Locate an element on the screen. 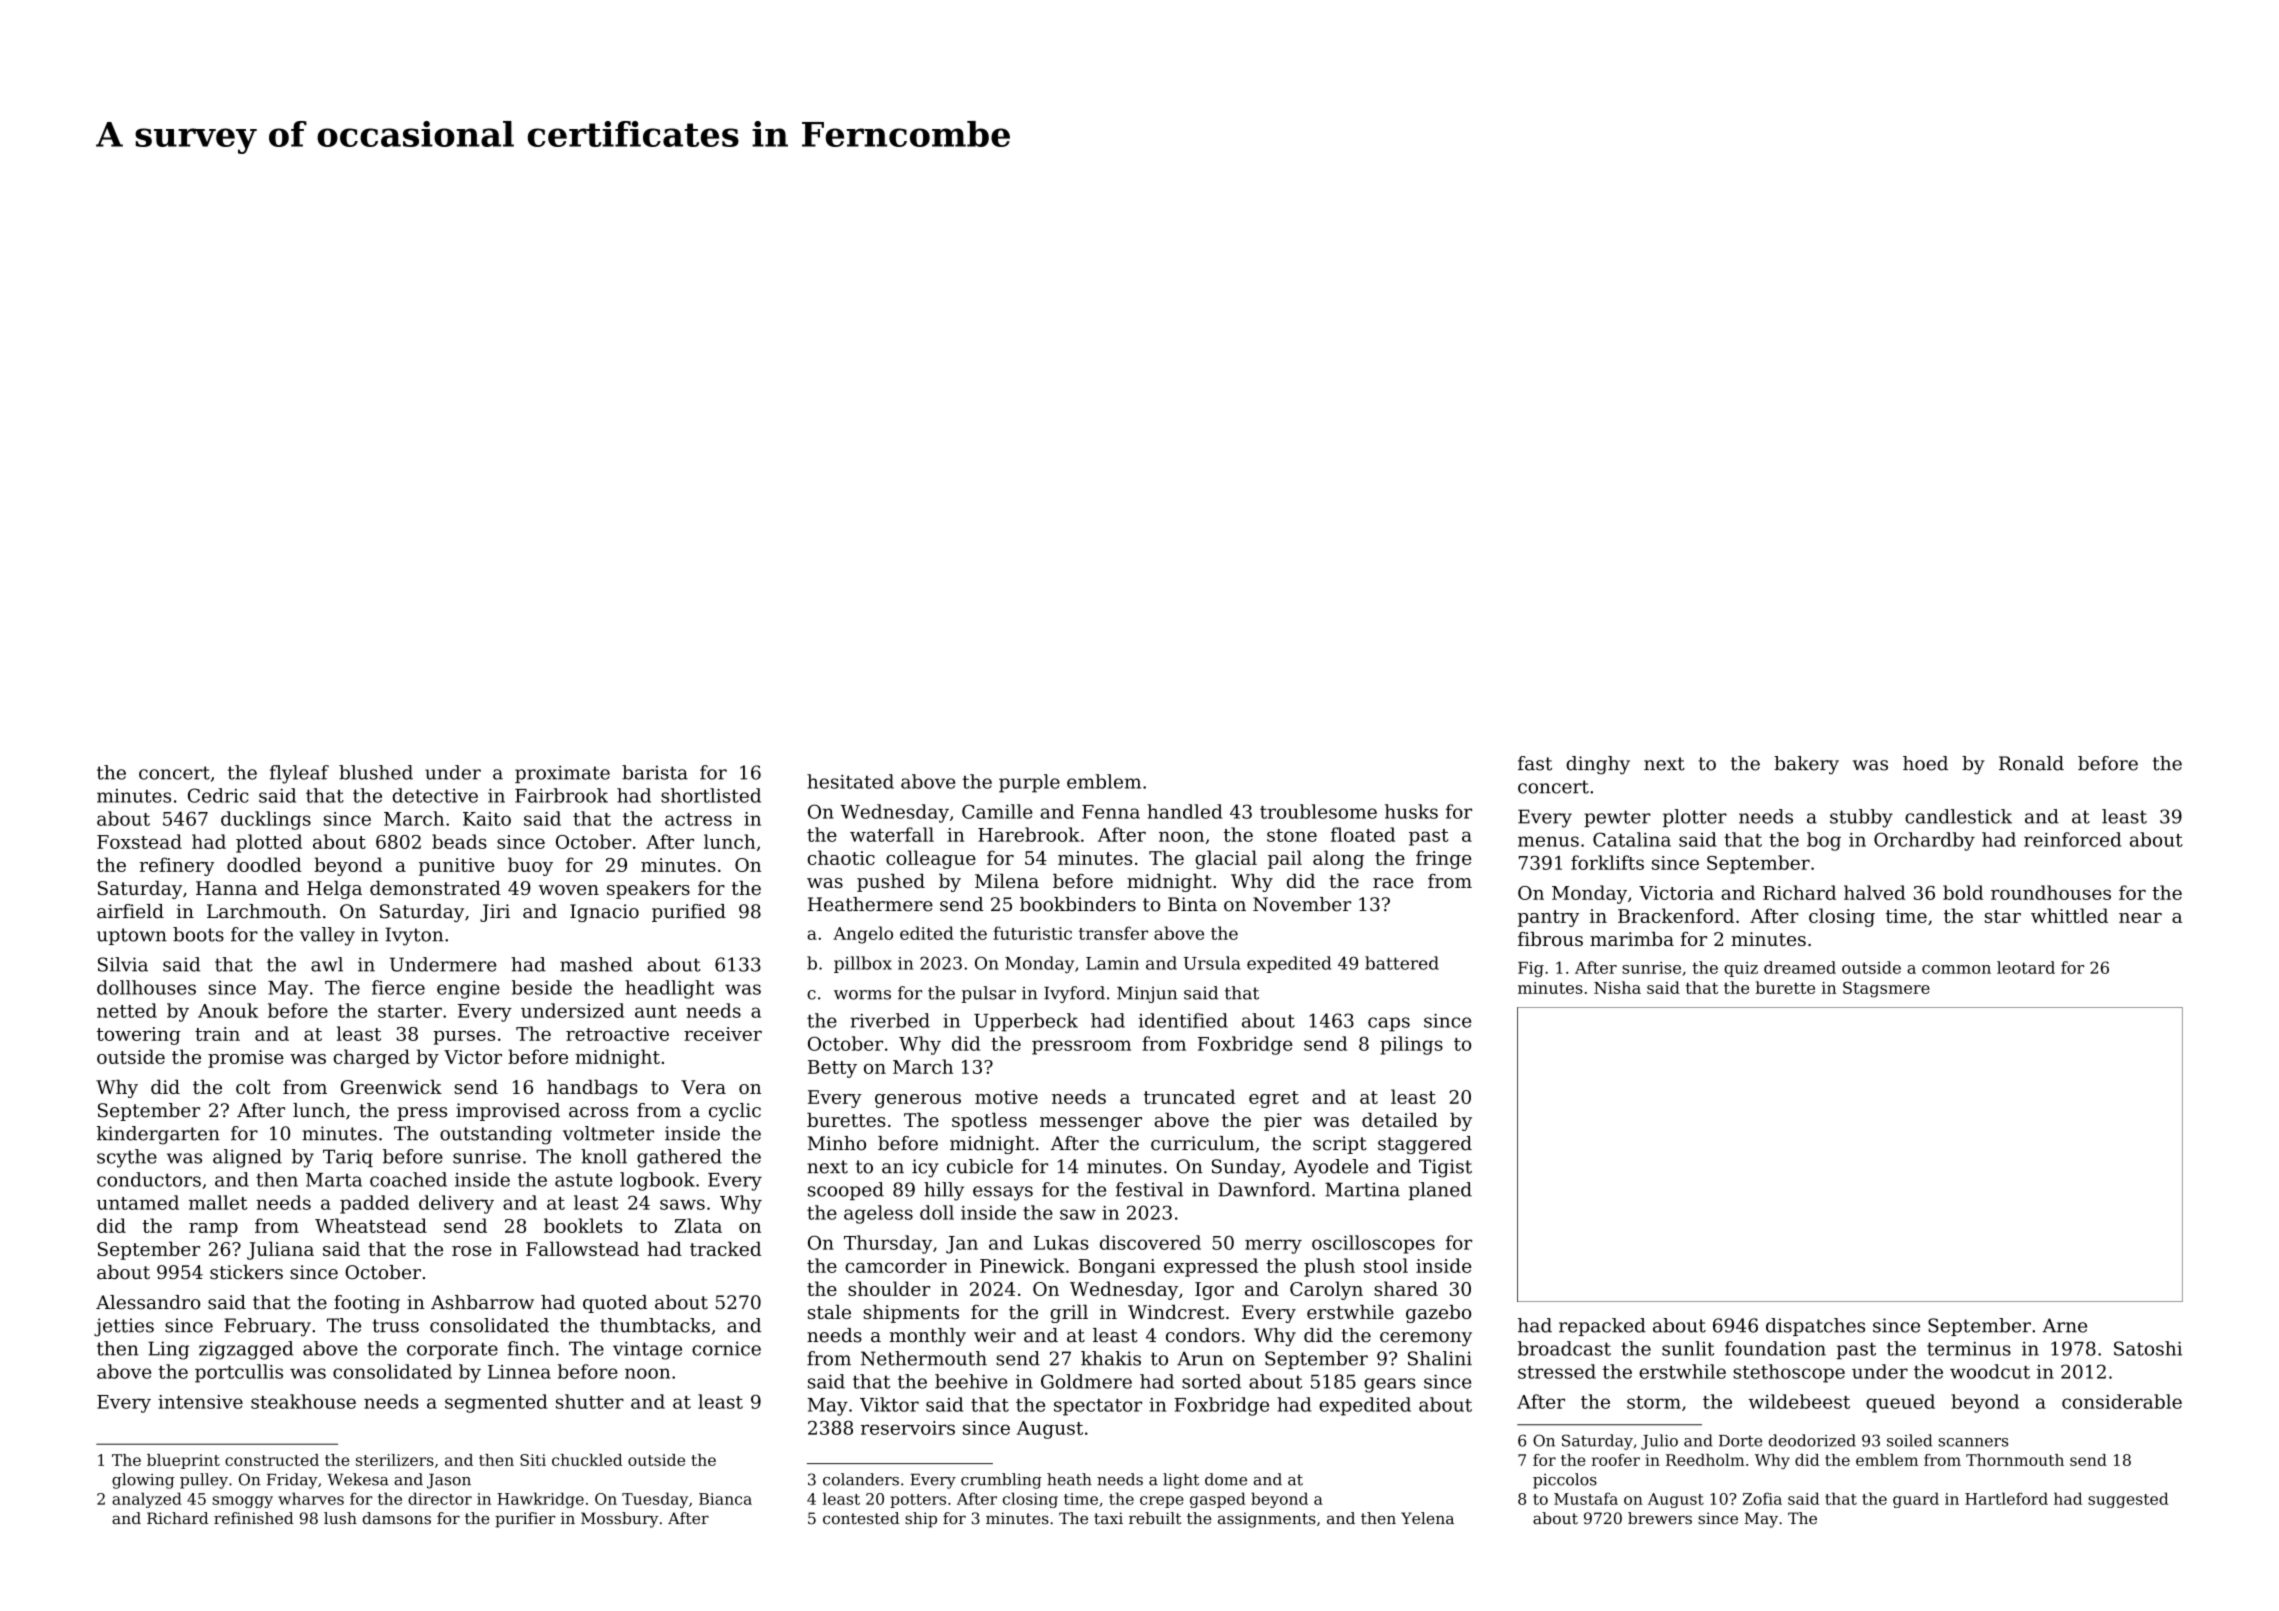 The height and width of the screenshot is (1611, 2279). fast is located at coordinates (1535, 763).
